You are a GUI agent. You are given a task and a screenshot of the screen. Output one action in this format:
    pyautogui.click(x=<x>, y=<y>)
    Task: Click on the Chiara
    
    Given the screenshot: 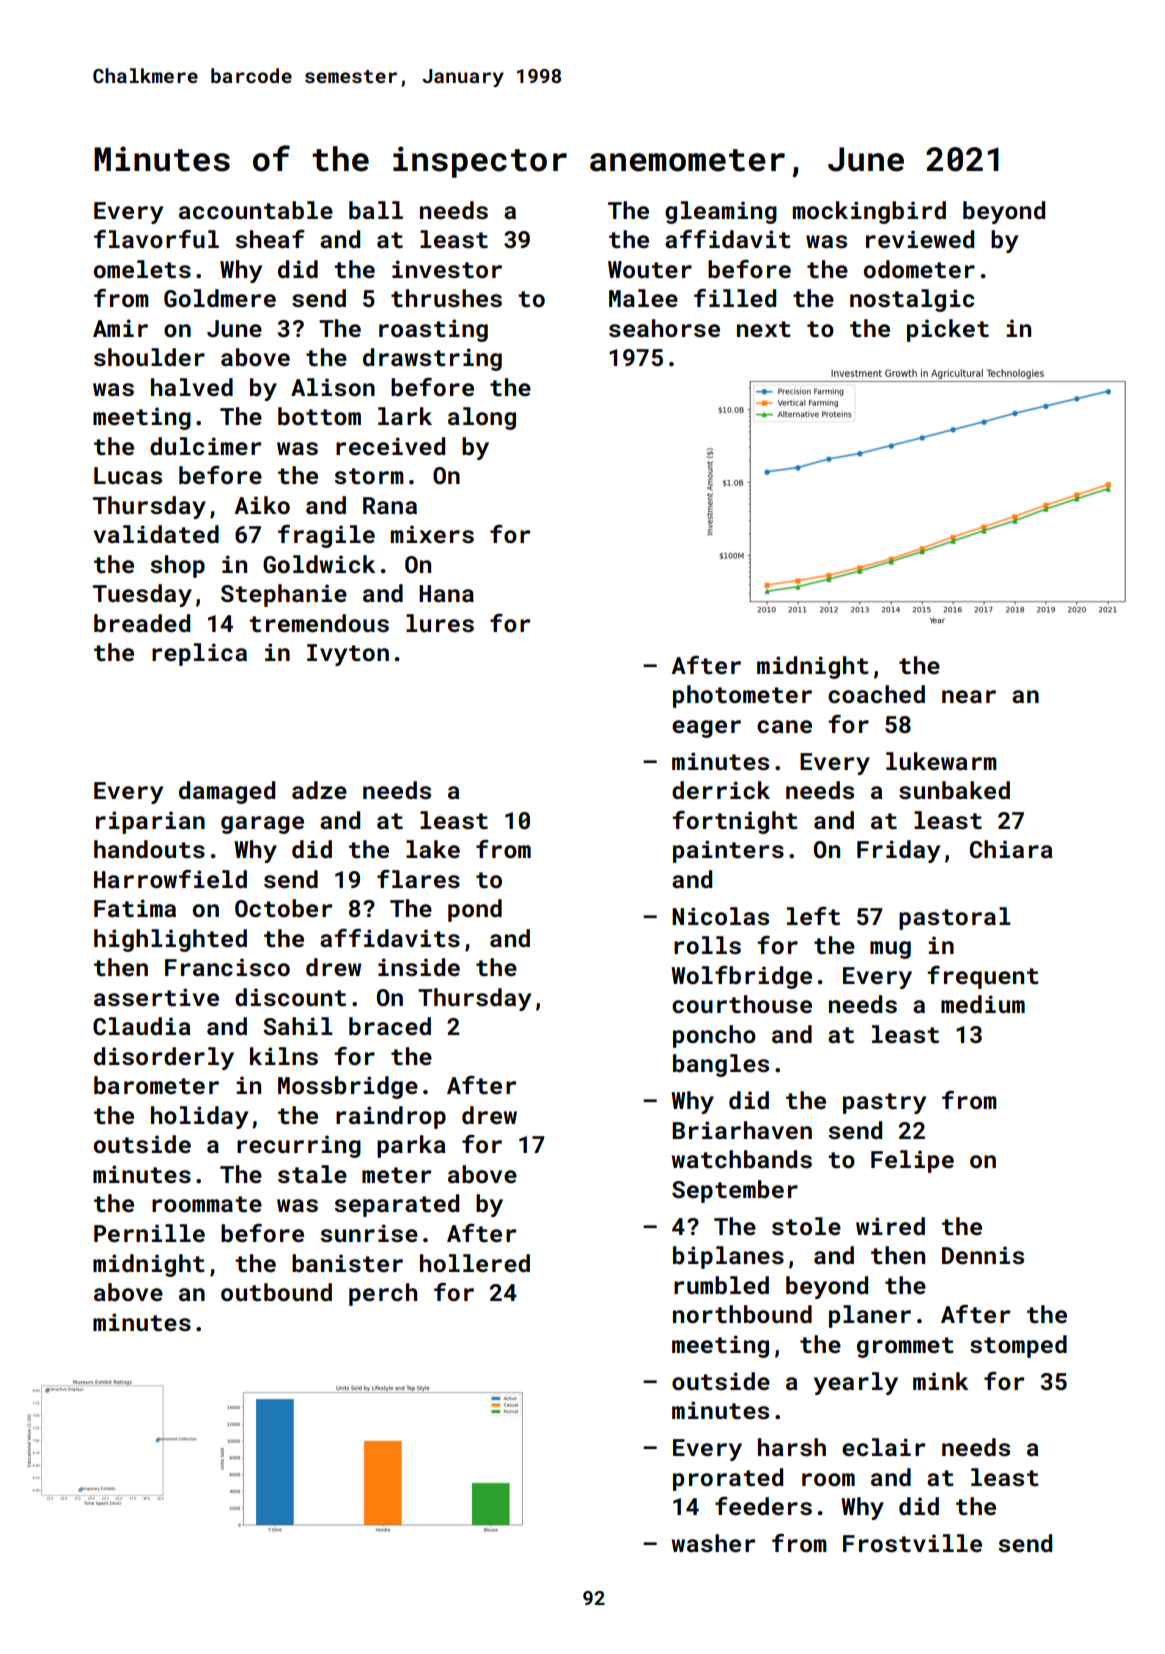 What is the action you would take?
    pyautogui.click(x=1011, y=849)
